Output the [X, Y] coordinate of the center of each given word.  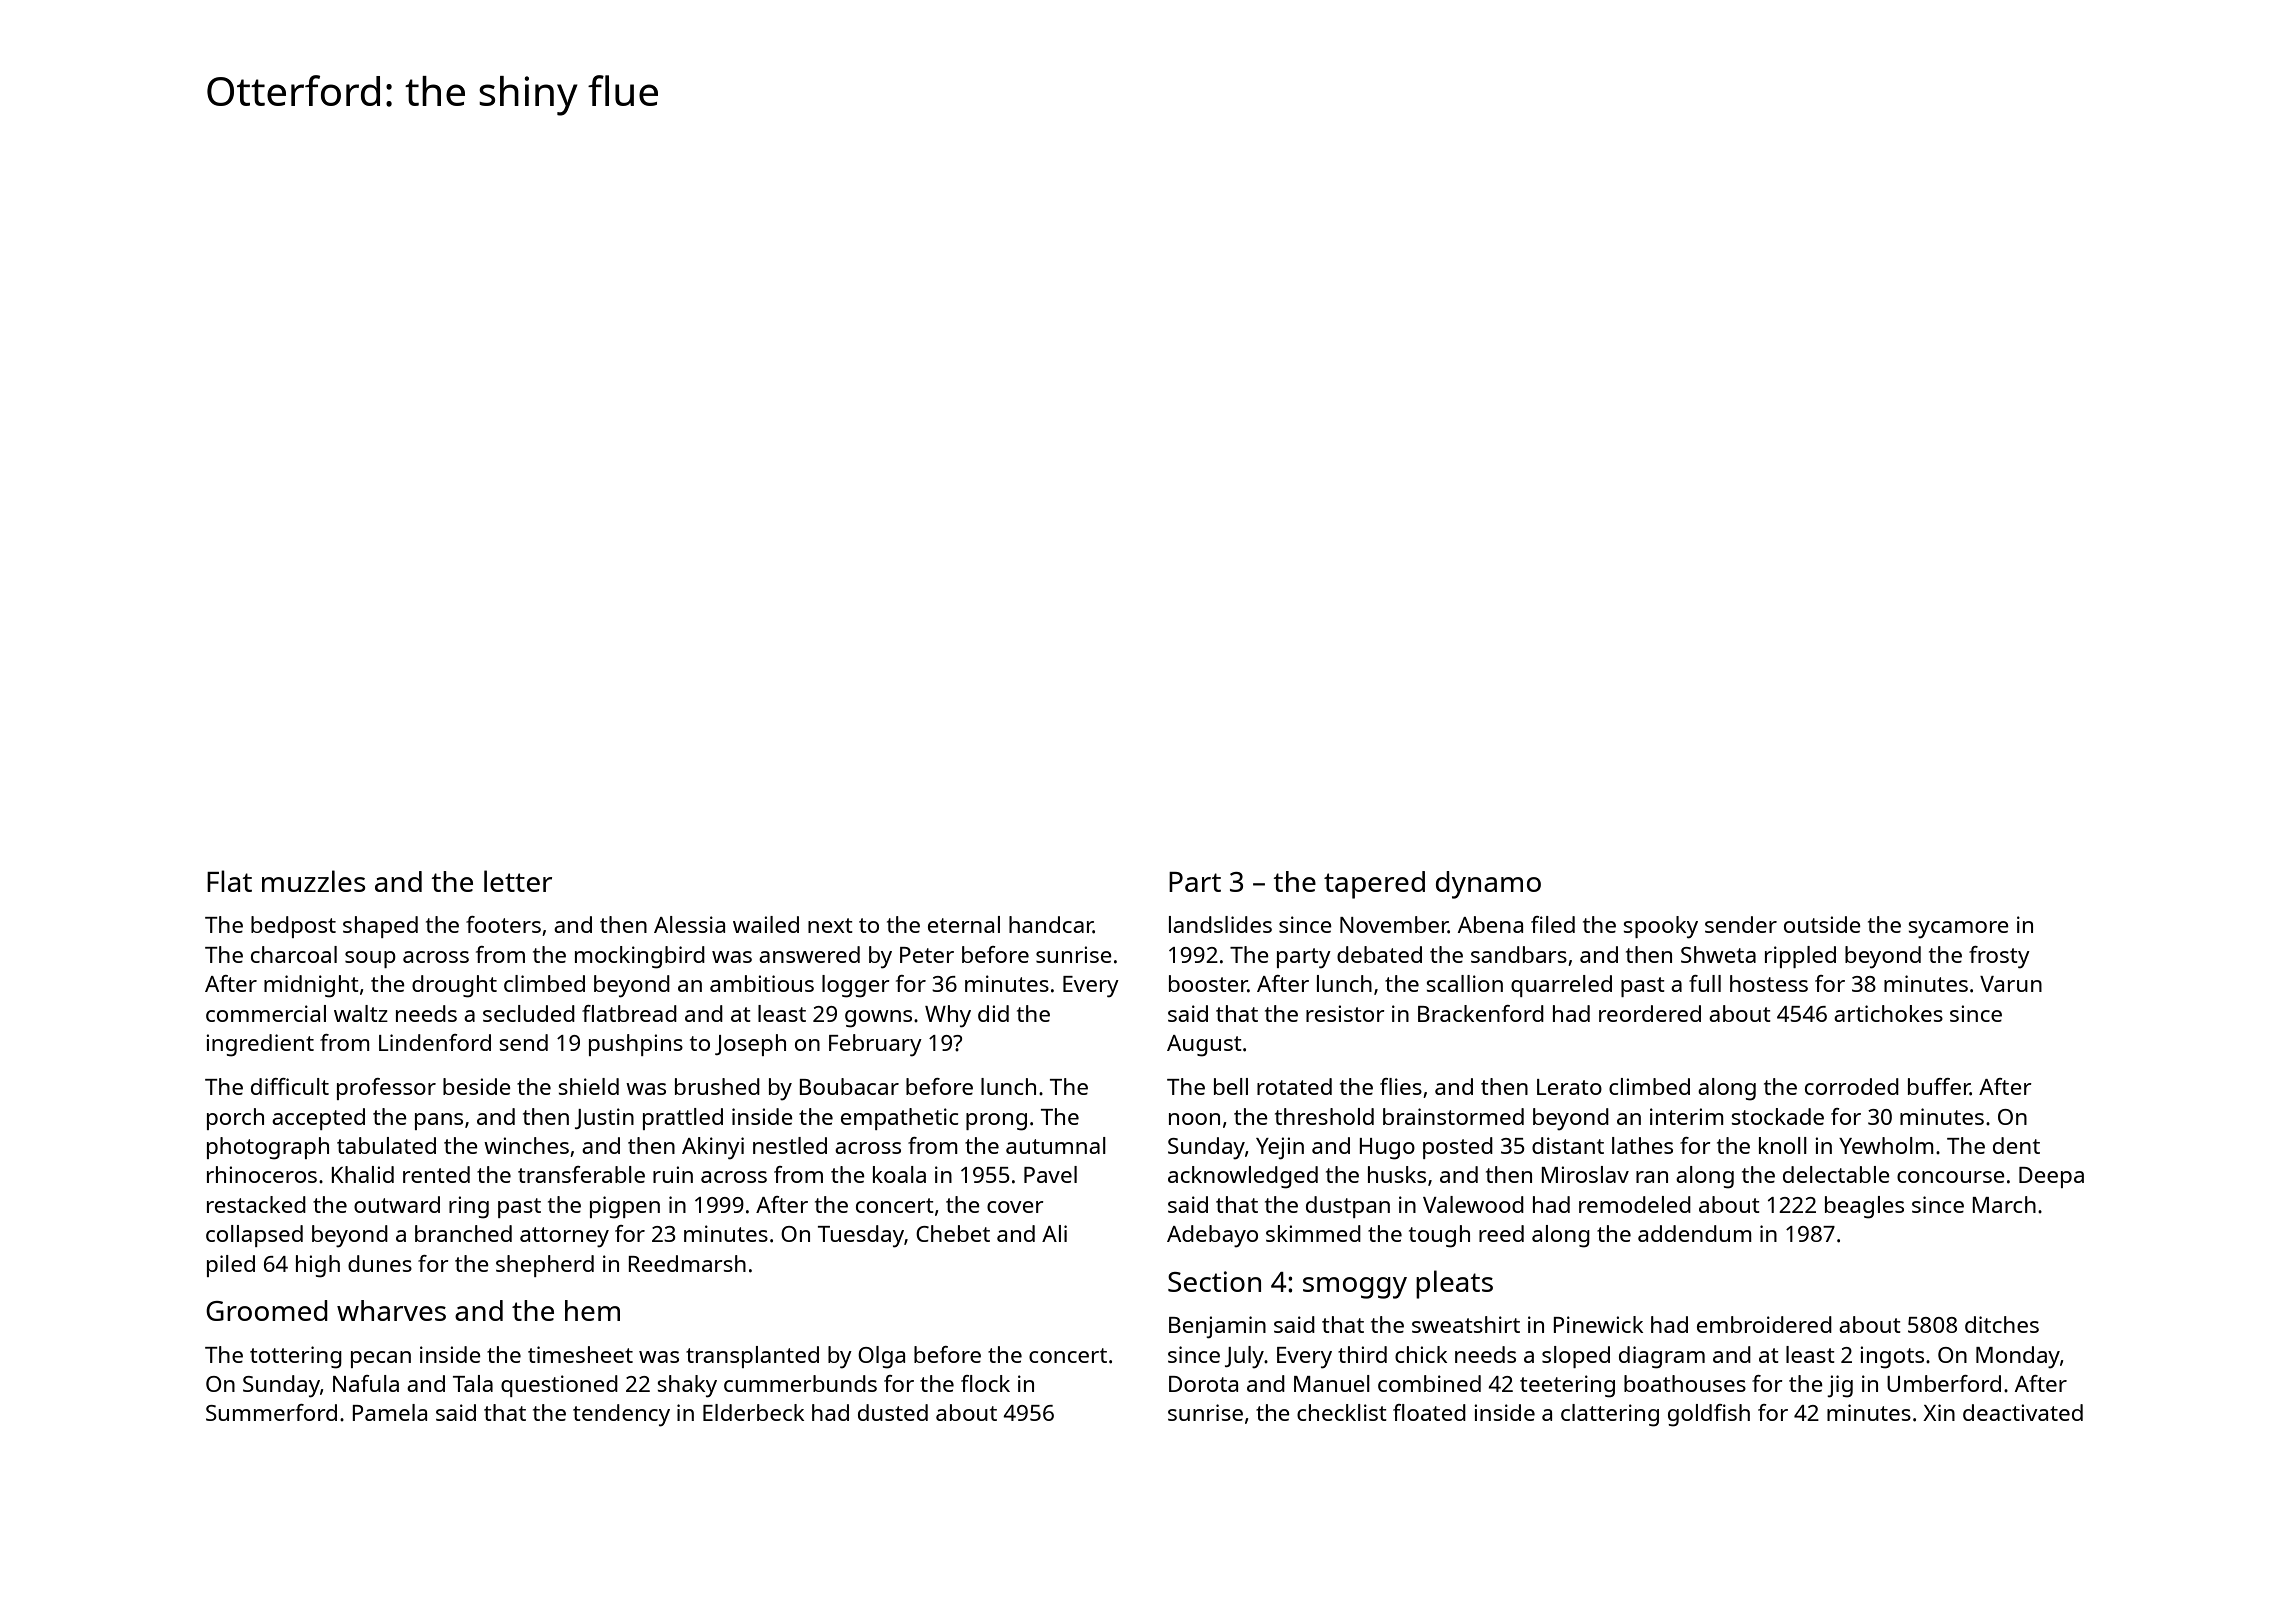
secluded [529, 1013]
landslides [1220, 924]
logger [856, 986]
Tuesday [861, 1236]
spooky [1660, 927]
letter [518, 881]
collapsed [254, 1236]
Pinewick [1598, 1324]
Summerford [271, 1412]
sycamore [1958, 930]
